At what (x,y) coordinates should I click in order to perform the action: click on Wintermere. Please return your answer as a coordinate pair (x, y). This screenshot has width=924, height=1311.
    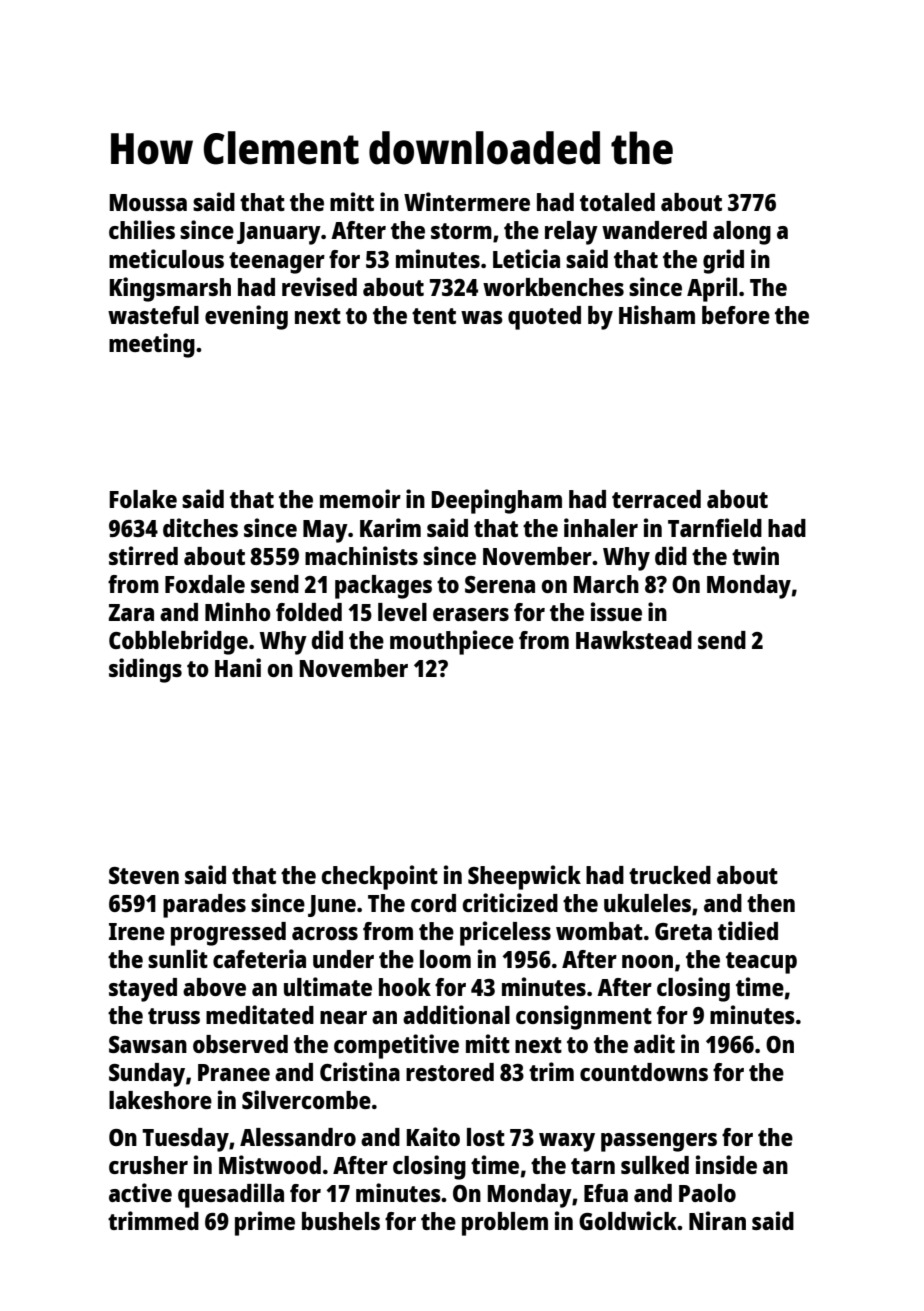
    Looking at the image, I should click on (467, 201).
